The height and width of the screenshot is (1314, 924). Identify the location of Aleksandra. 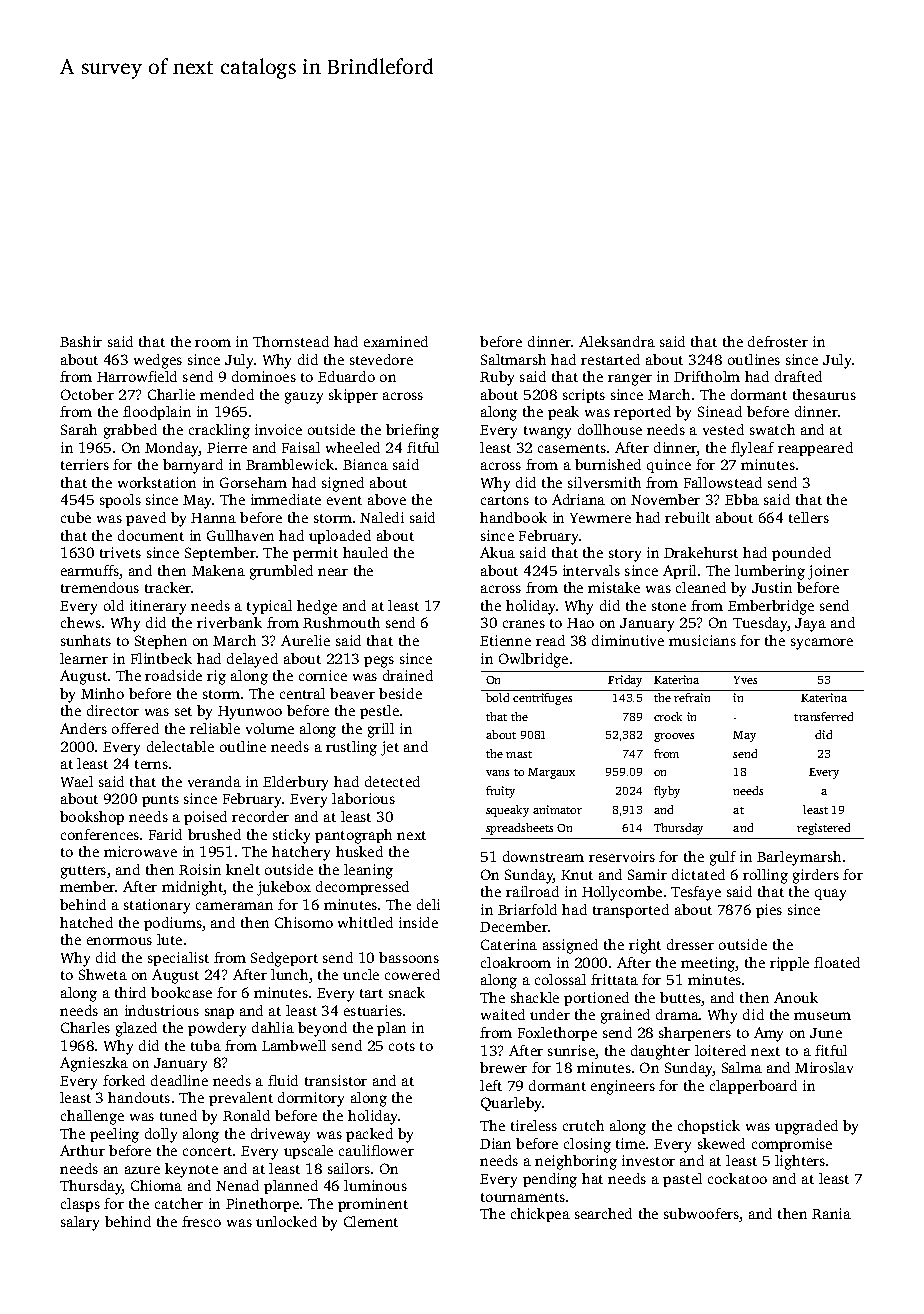
(617, 341).
